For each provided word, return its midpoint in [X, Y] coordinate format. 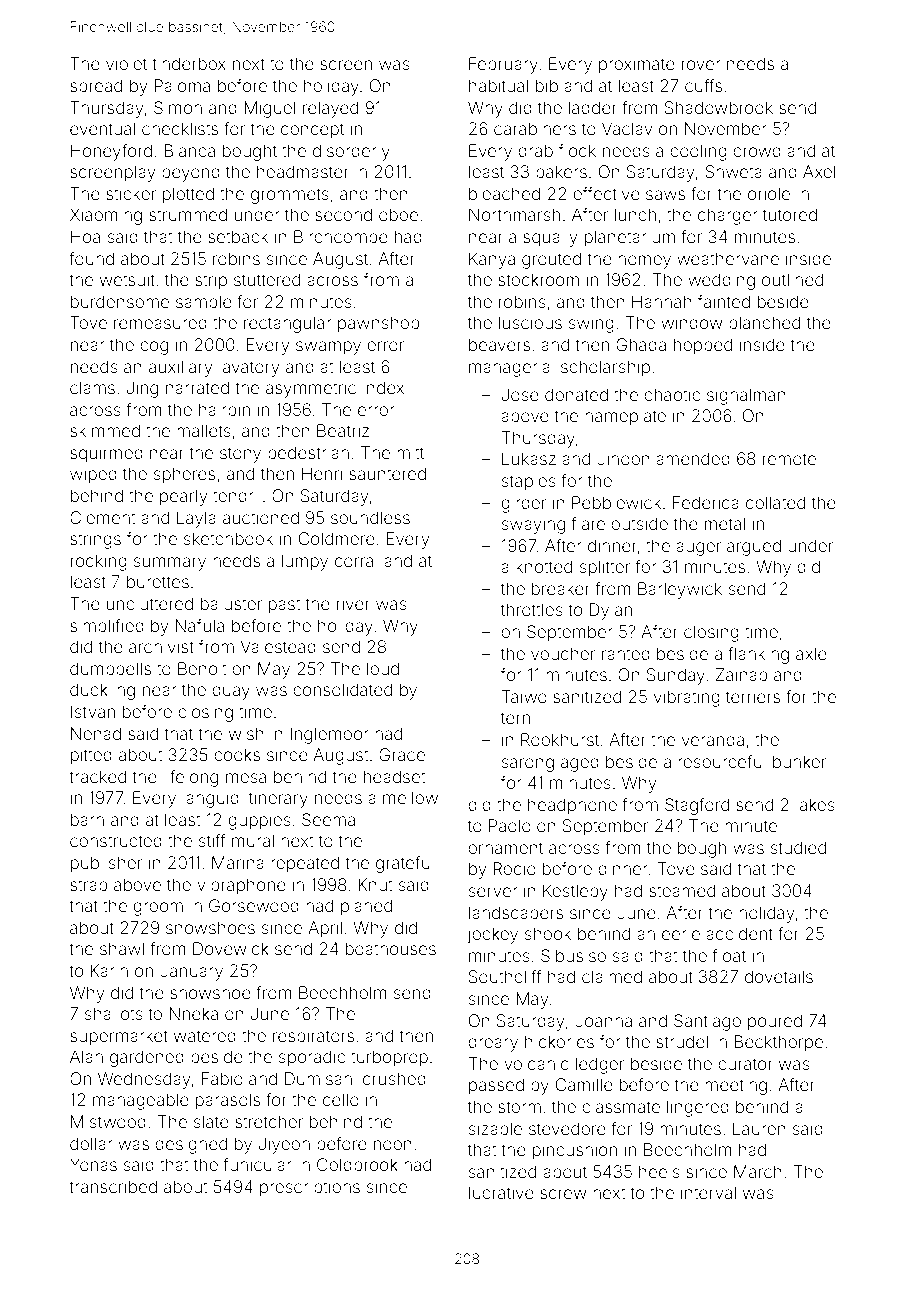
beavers [499, 344]
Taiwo [524, 696]
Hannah [662, 301]
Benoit [202, 668]
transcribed [113, 1186]
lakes [815, 804]
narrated [197, 387]
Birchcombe [341, 236]
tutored [790, 214]
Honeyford [111, 152]
